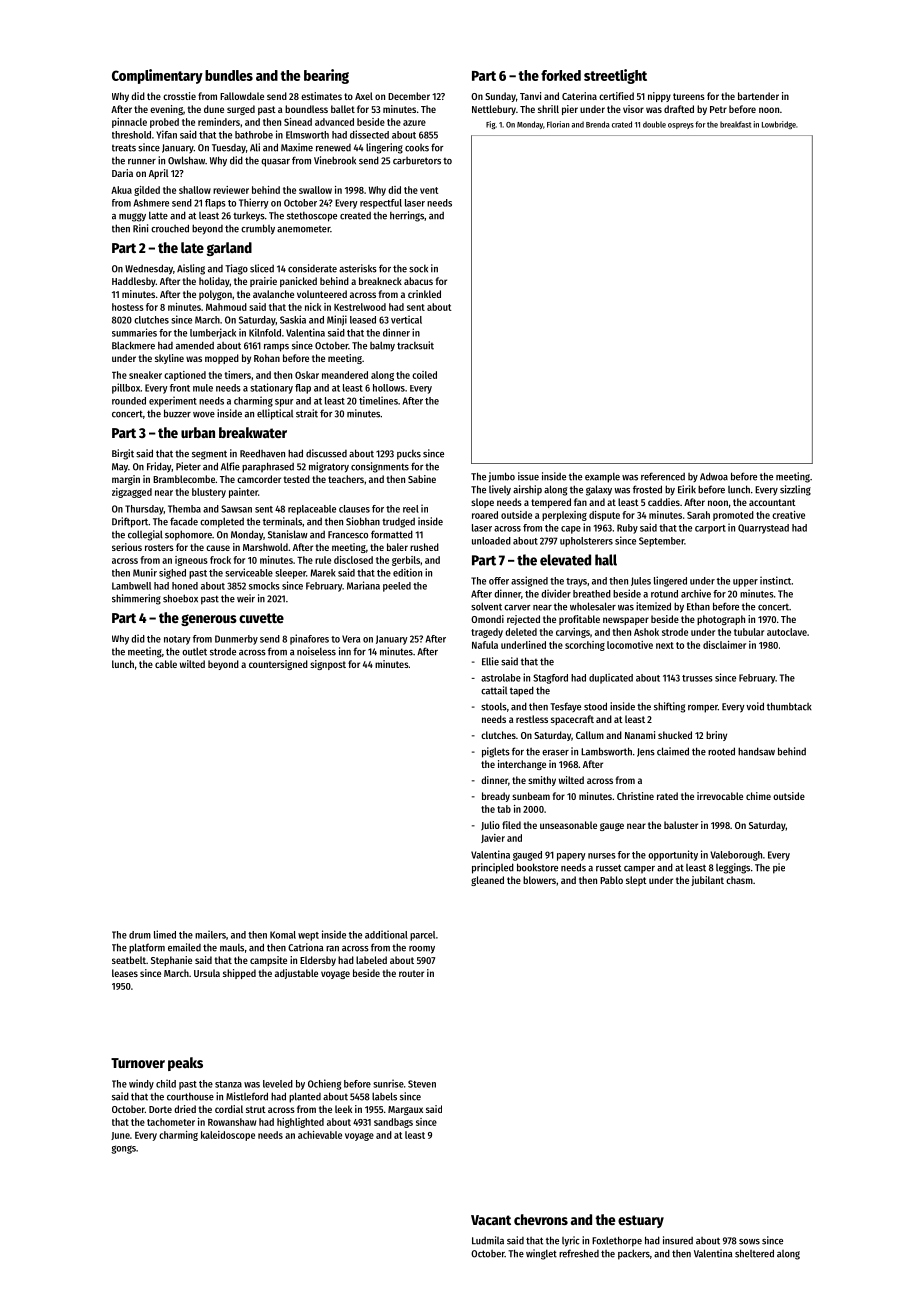 This document has width=924, height=1308. What do you see at coordinates (615, 76) in the document?
I see `streetlight` at bounding box center [615, 76].
